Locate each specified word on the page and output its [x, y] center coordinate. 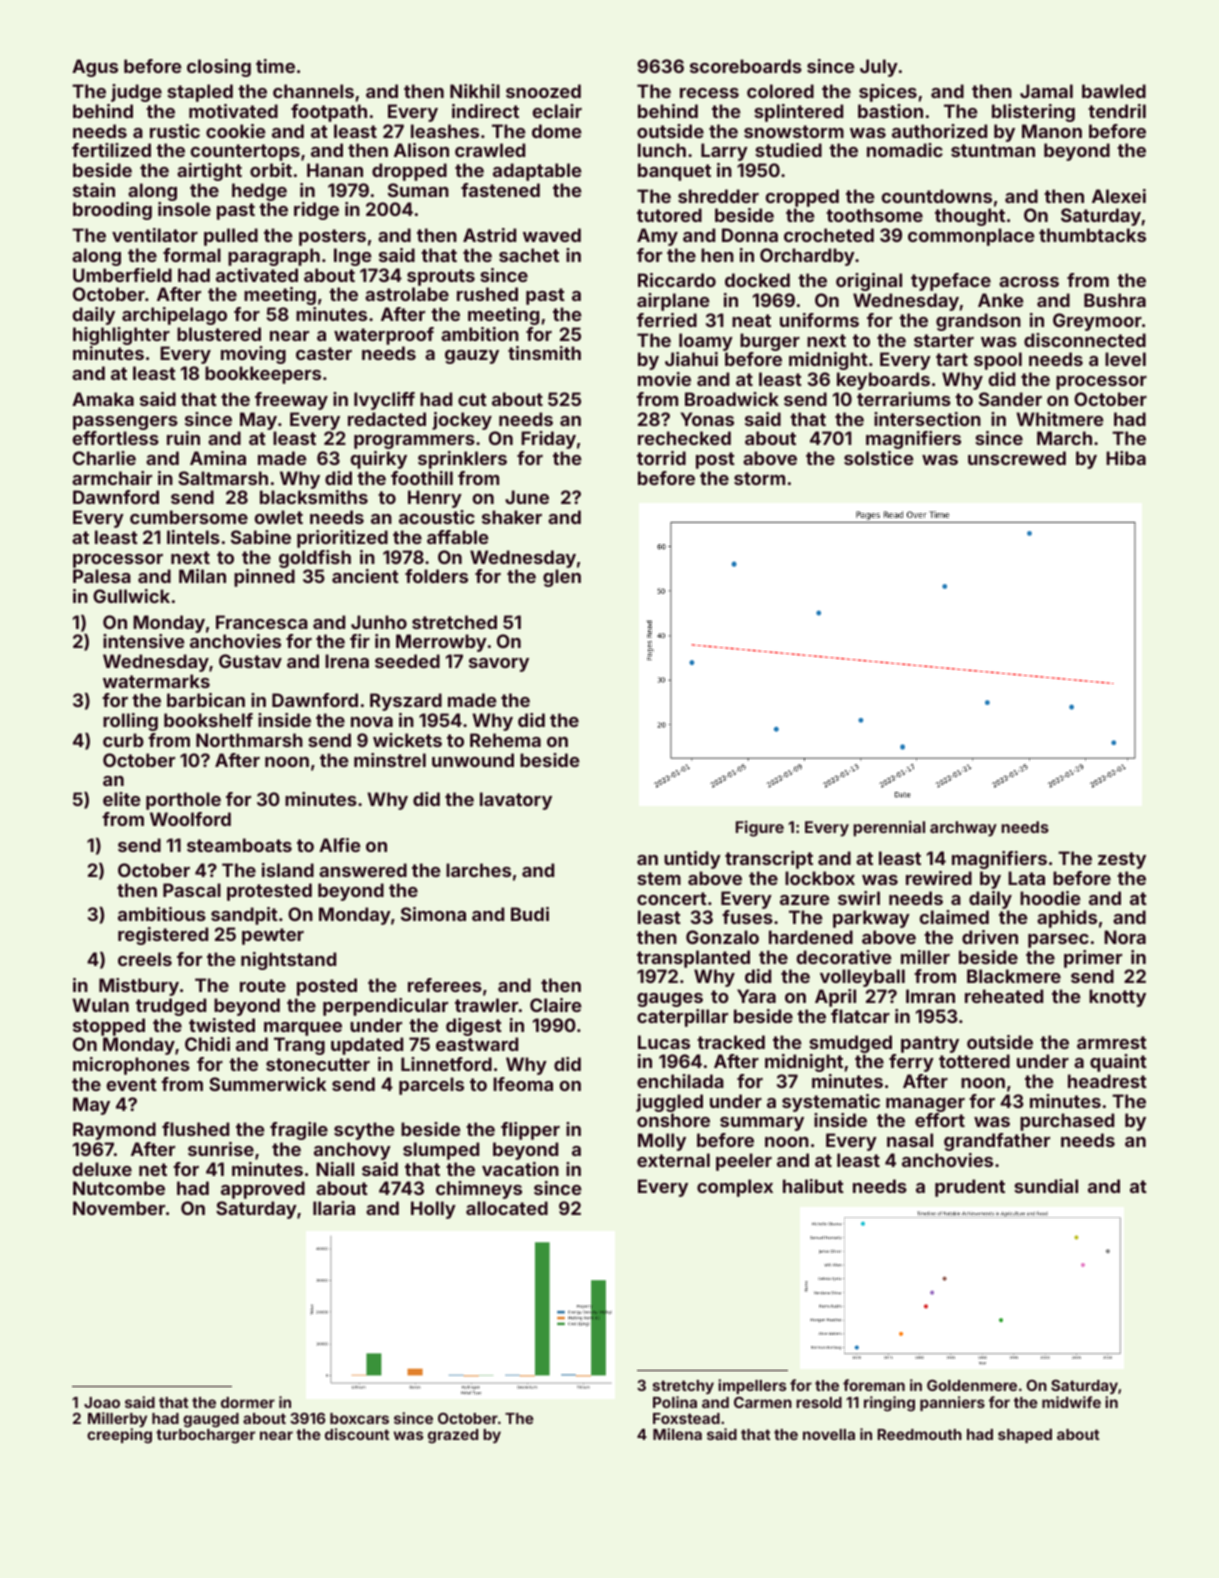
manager [925, 1105]
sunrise [221, 1149]
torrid [661, 458]
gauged [211, 1420]
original [869, 282]
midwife [1071, 1402]
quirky [379, 460]
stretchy [683, 1387]
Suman [418, 190]
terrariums [904, 399]
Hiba [1126, 458]
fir [360, 641]
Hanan [335, 170]
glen [562, 578]
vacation [520, 1169]
